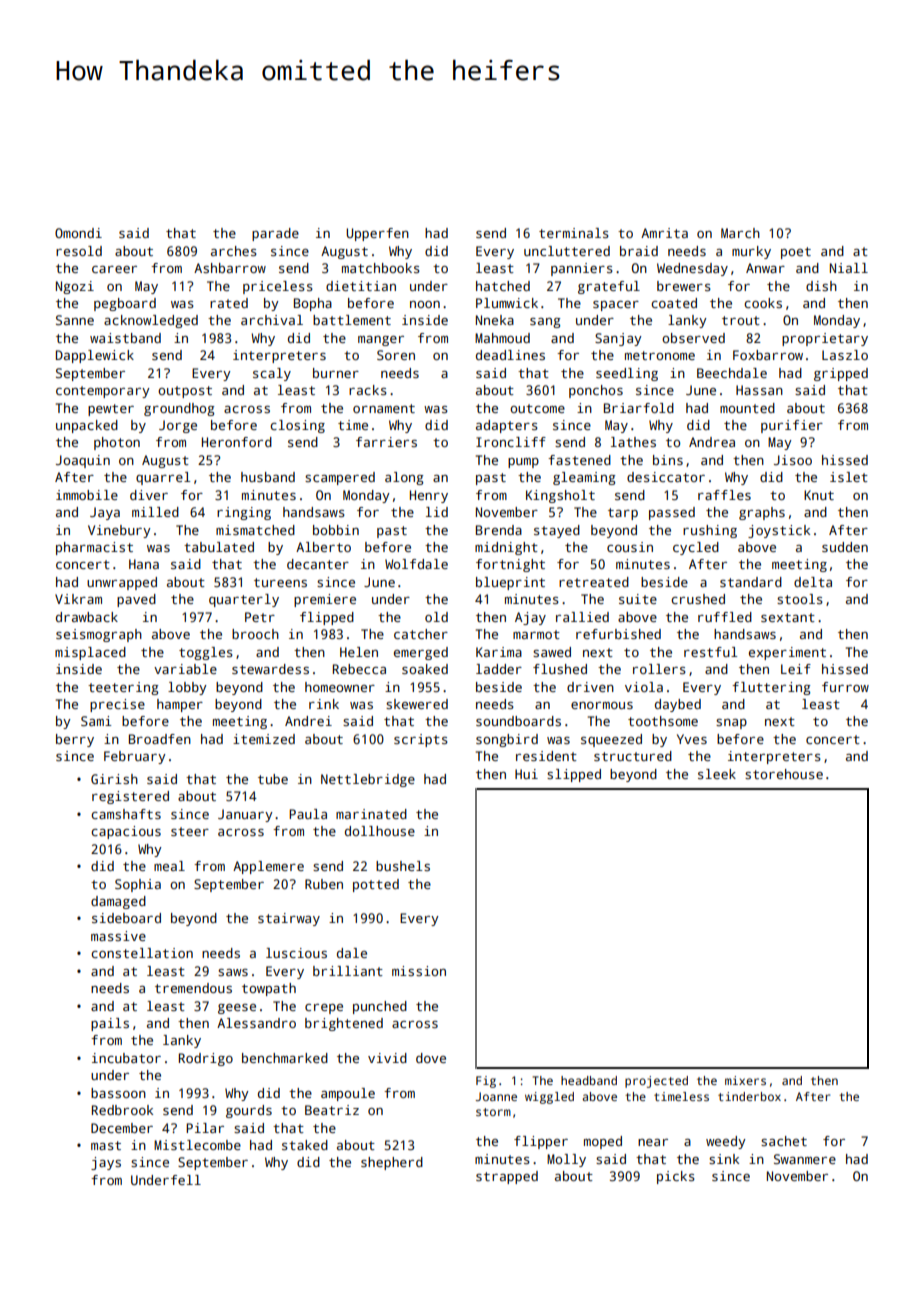  What do you see at coordinates (518, 721) in the document?
I see `soundboards` at bounding box center [518, 721].
